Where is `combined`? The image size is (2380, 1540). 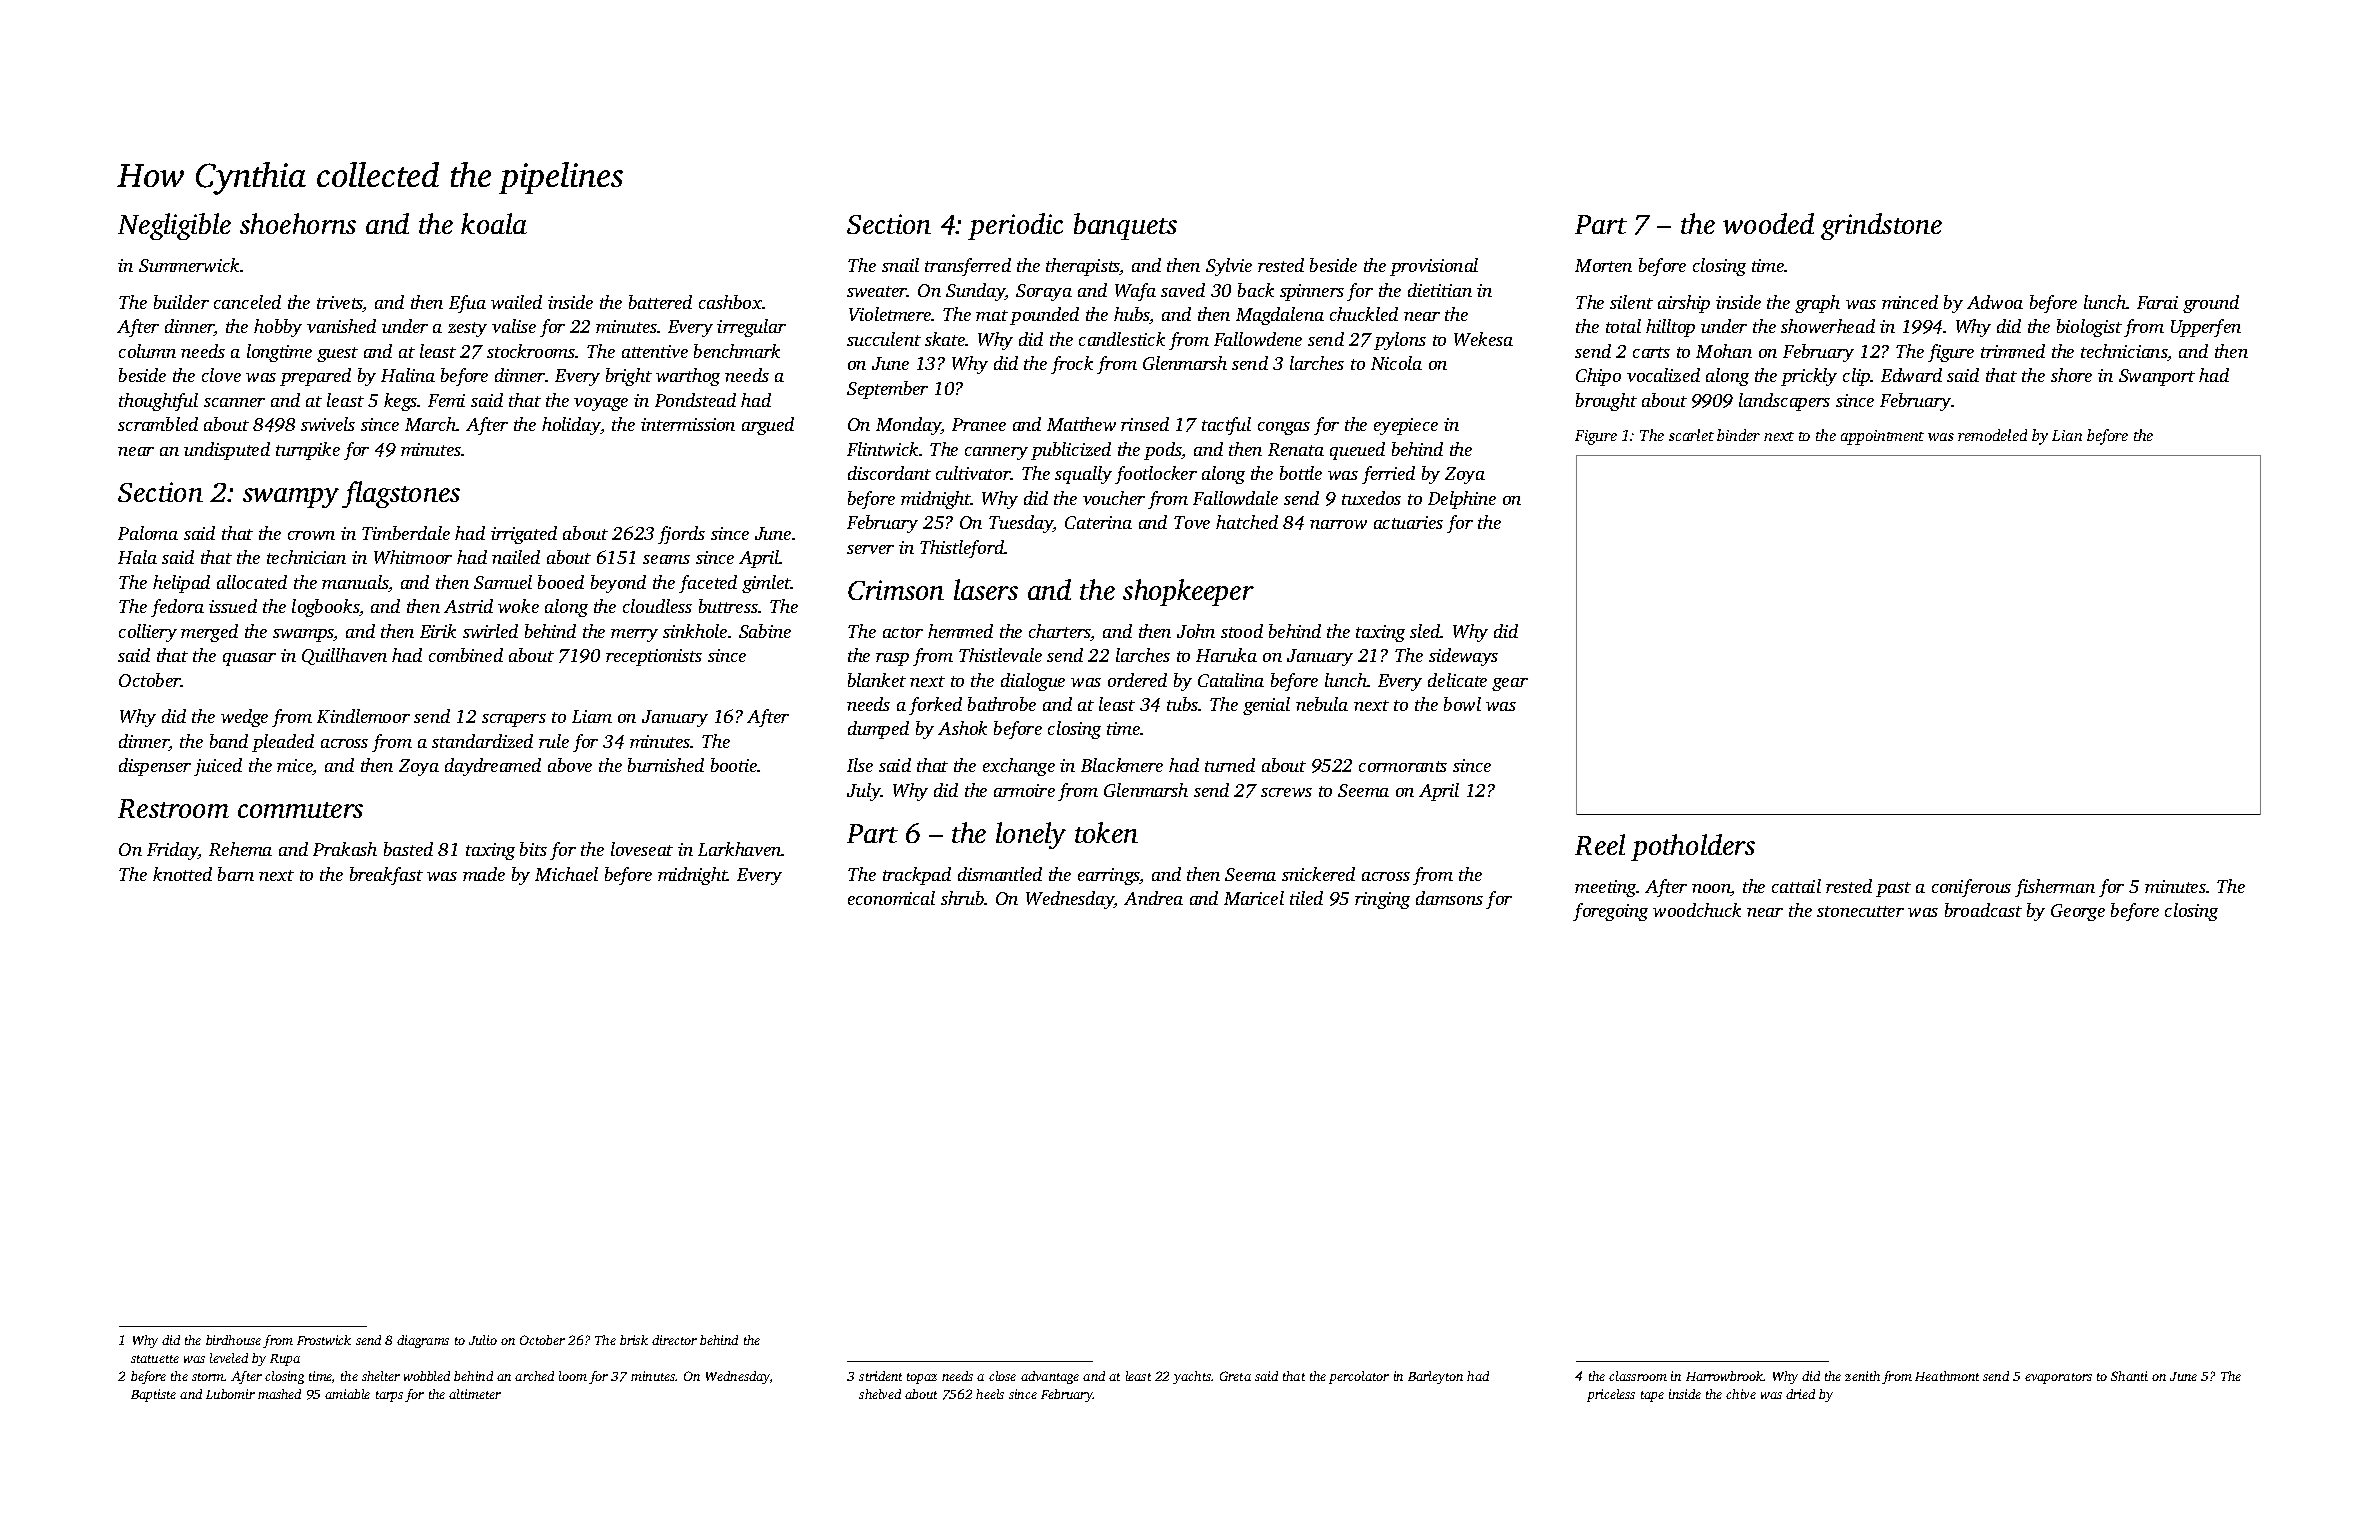
combined is located at coordinates (466, 655).
